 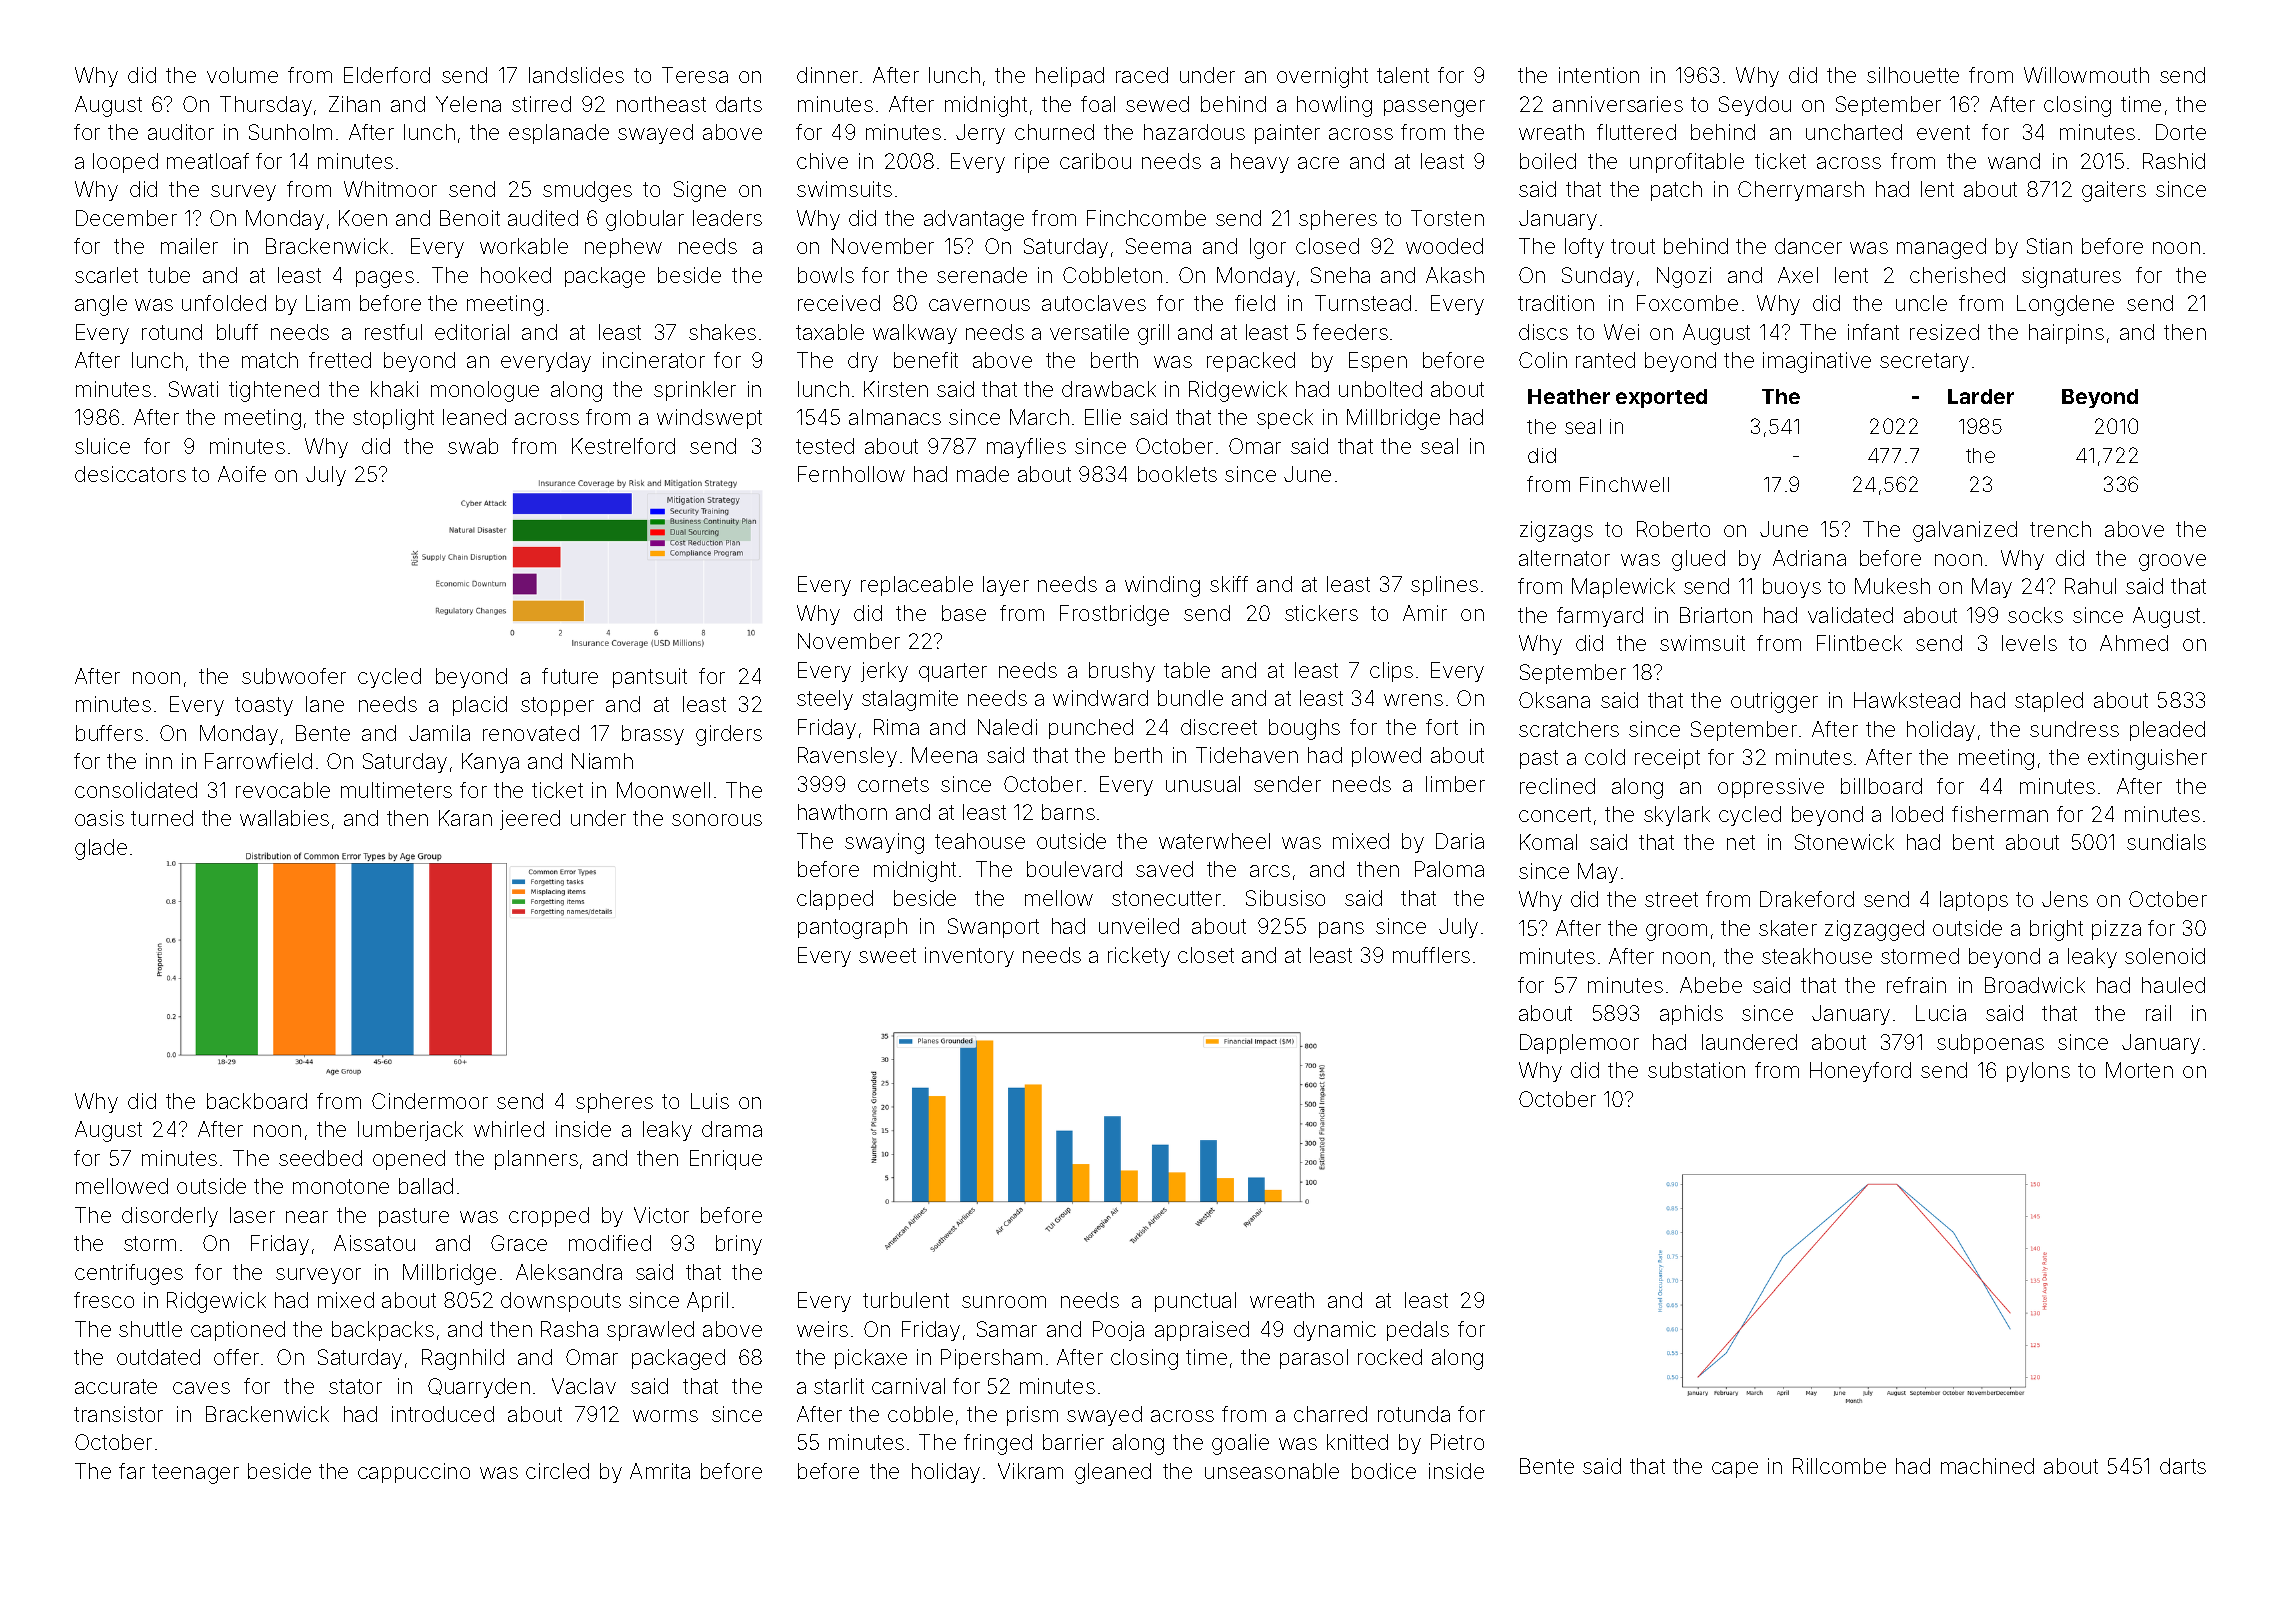 I want to click on glade, so click(x=101, y=849).
